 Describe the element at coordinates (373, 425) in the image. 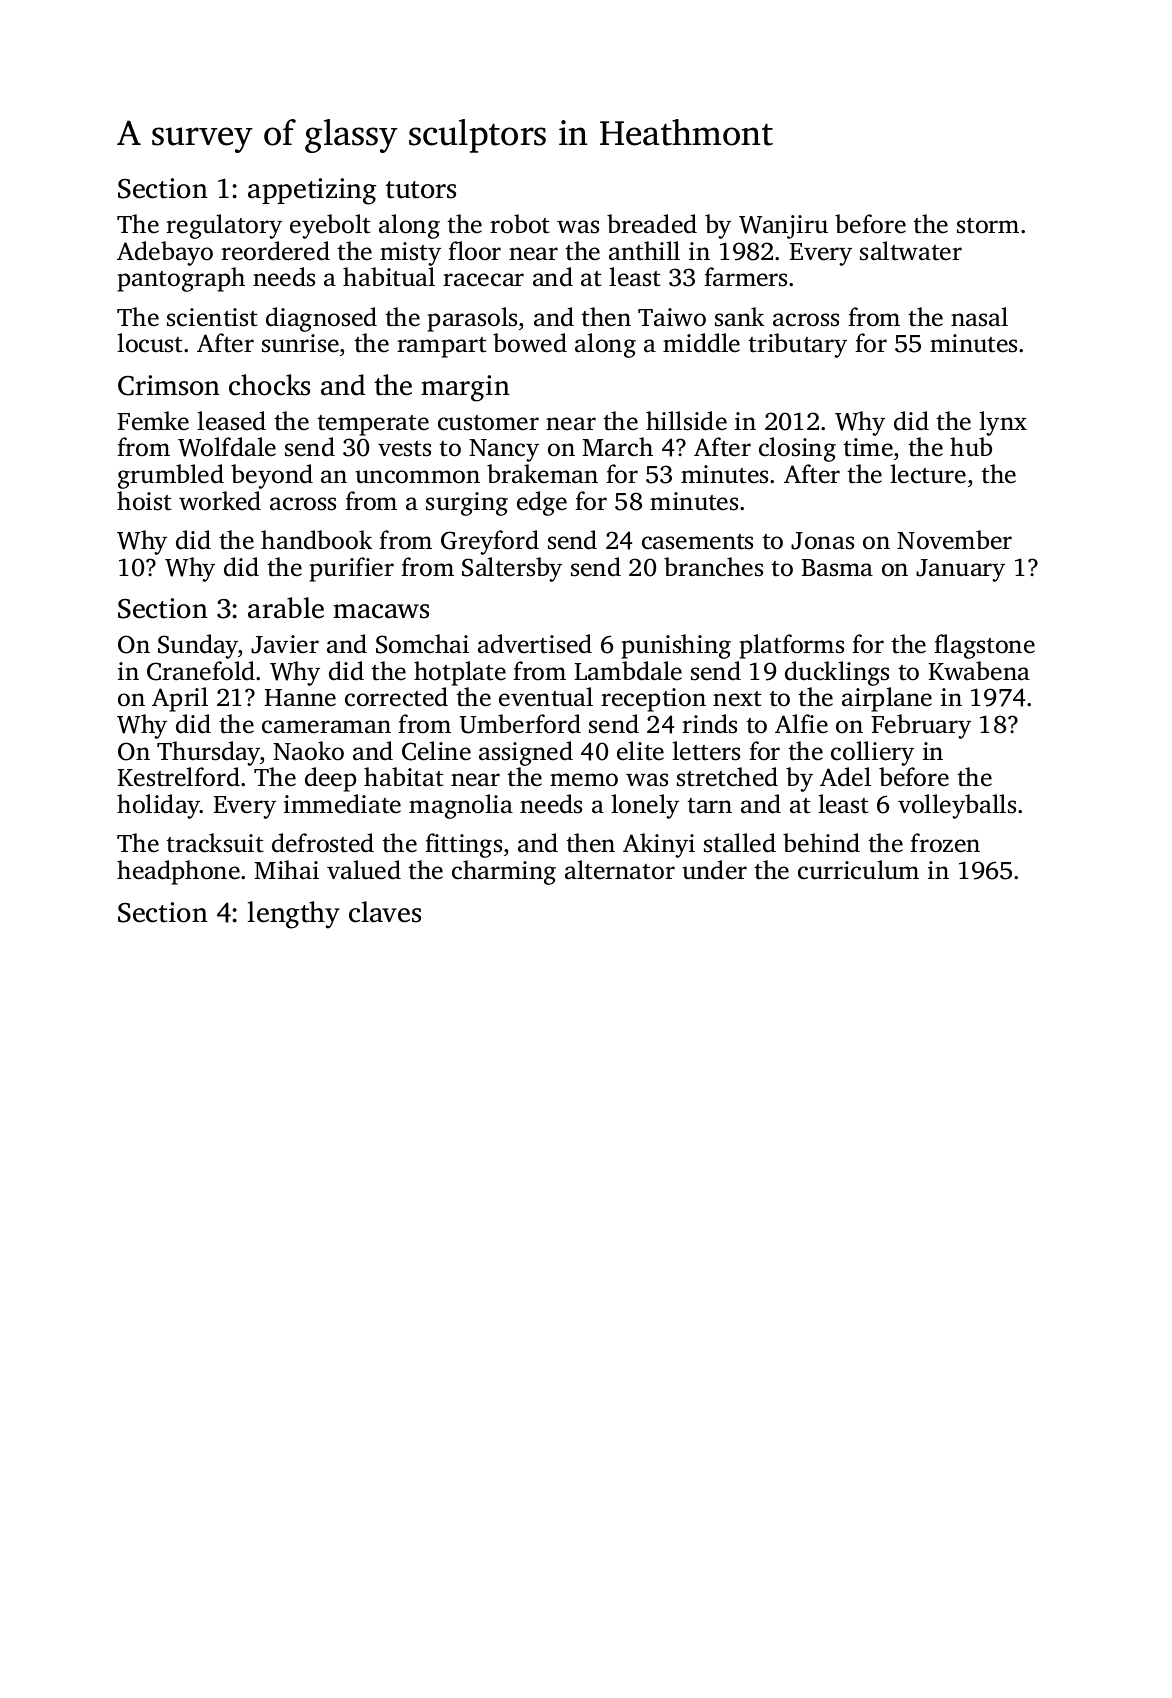

I see `temperate` at that location.
